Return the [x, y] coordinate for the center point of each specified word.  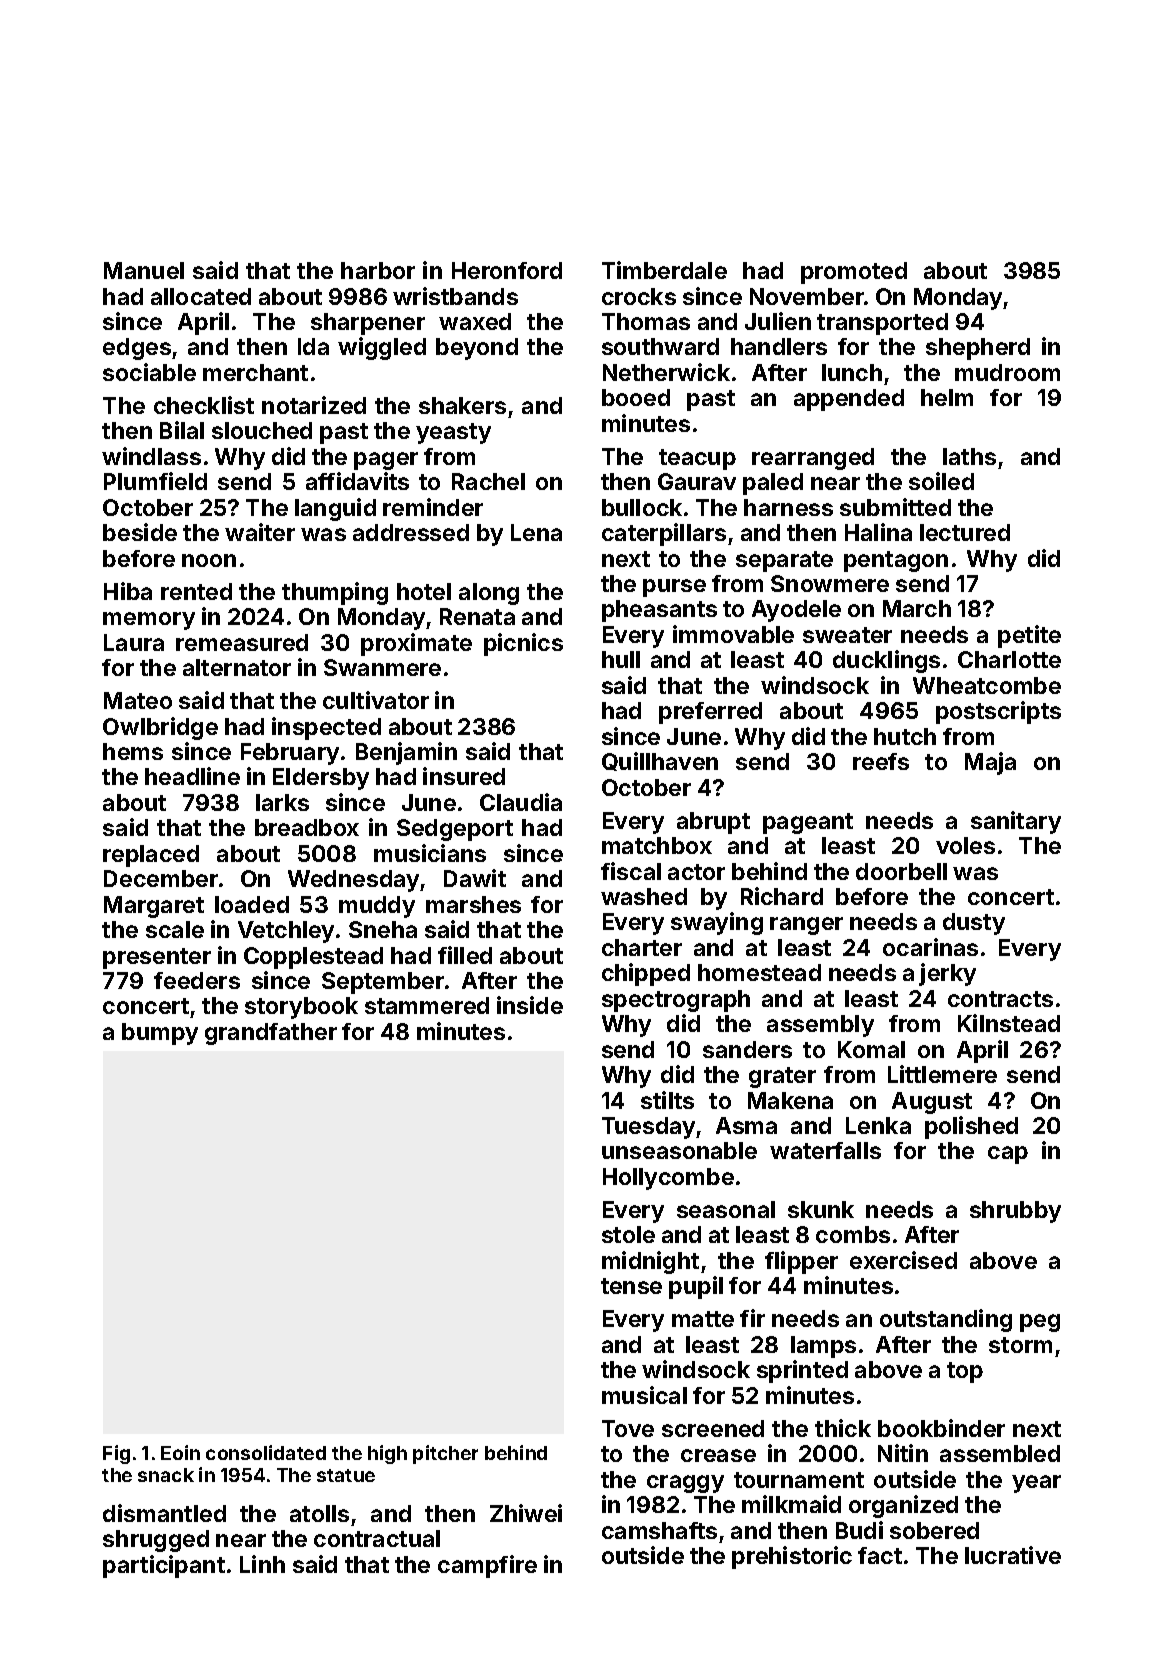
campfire [487, 1566]
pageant [808, 823]
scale [175, 929]
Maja [990, 763]
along [489, 594]
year [1036, 1484]
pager [386, 461]
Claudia [521, 802]
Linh [262, 1564]
